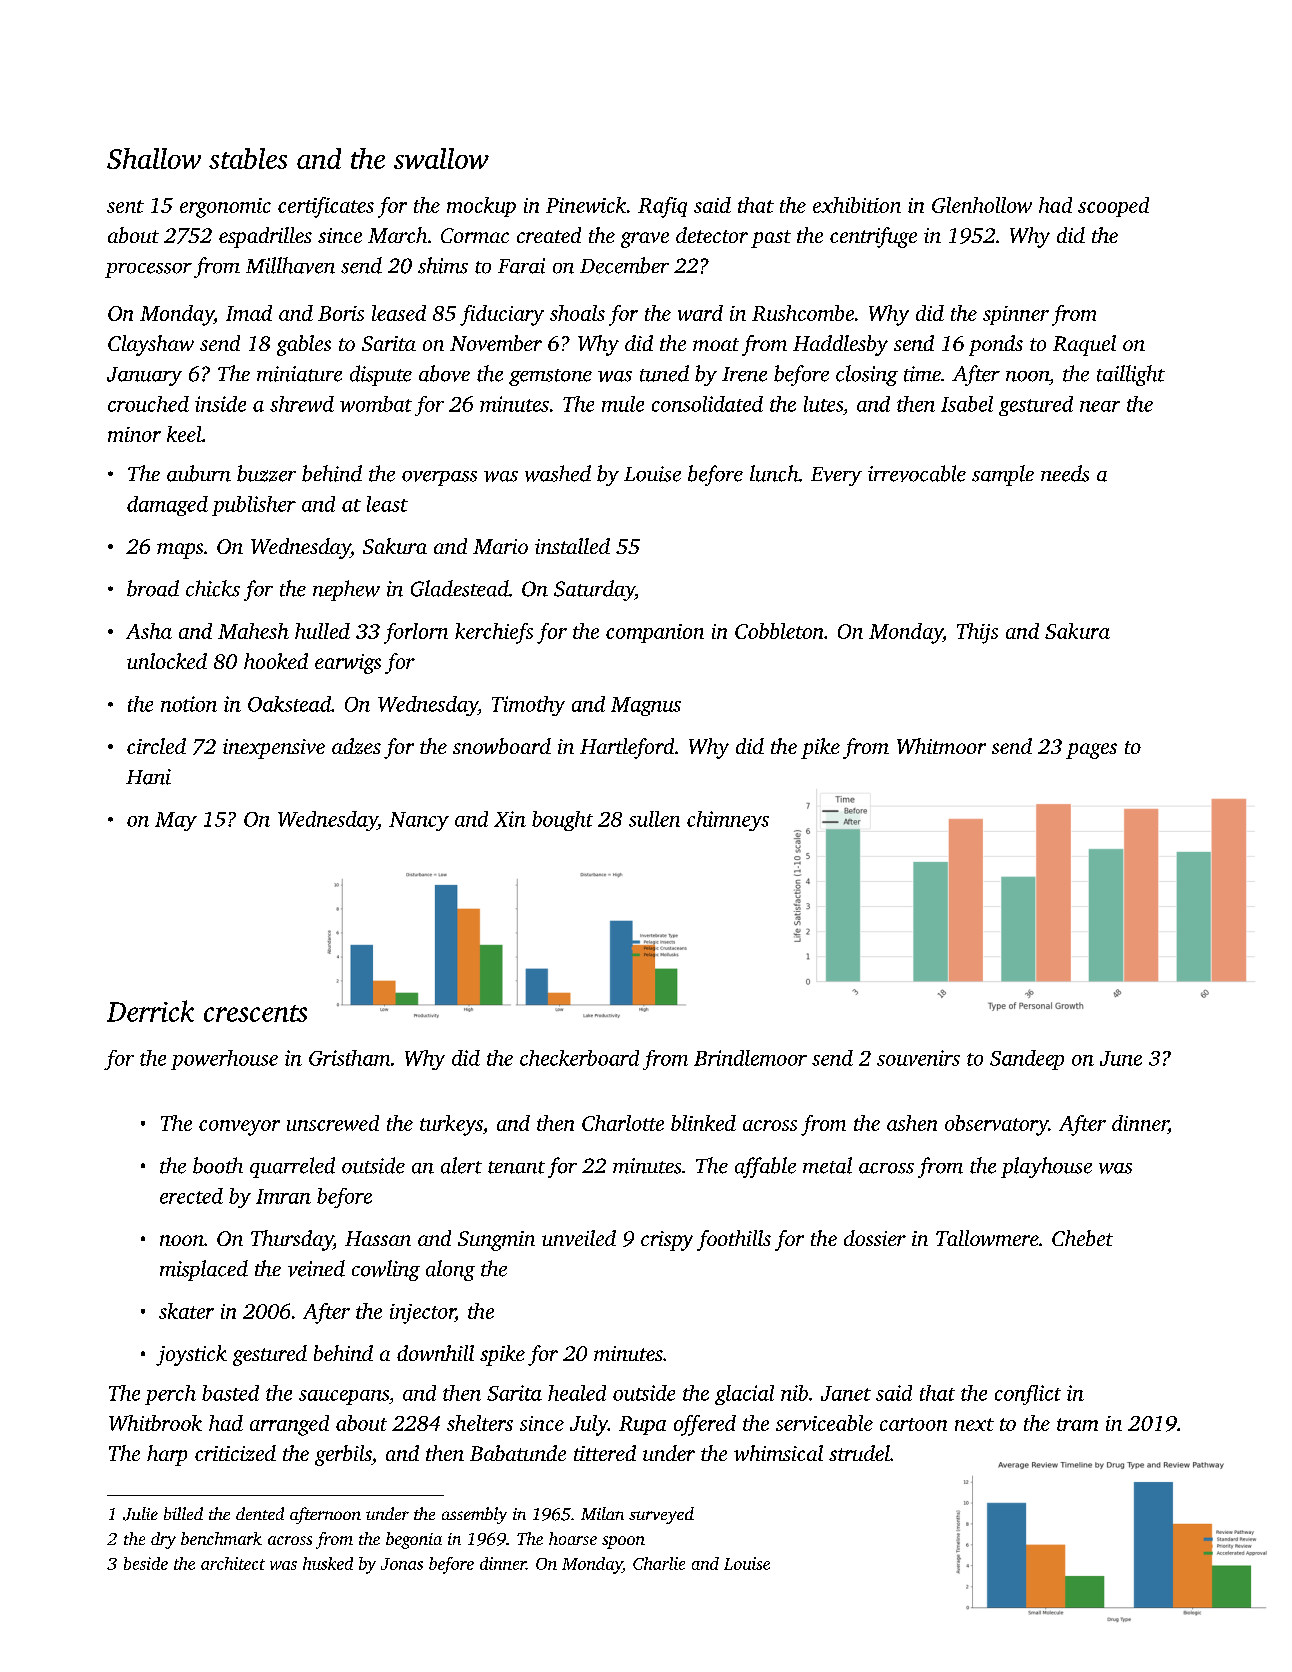 The image size is (1292, 1672). What do you see at coordinates (659, 1563) in the screenshot?
I see `Charlie` at bounding box center [659, 1563].
